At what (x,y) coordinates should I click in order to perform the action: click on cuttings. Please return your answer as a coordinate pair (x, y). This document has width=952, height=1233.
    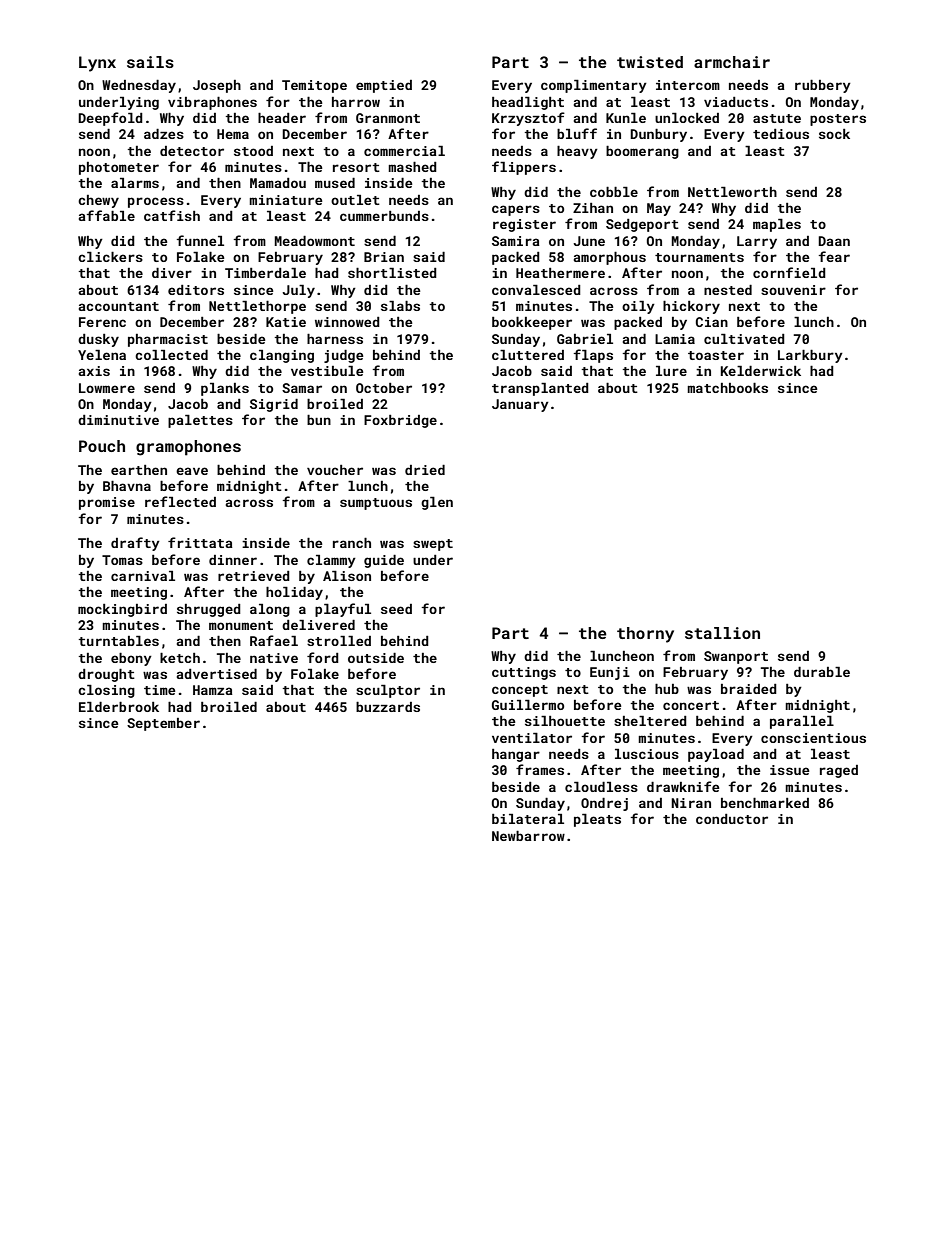
    Looking at the image, I should click on (524, 673).
